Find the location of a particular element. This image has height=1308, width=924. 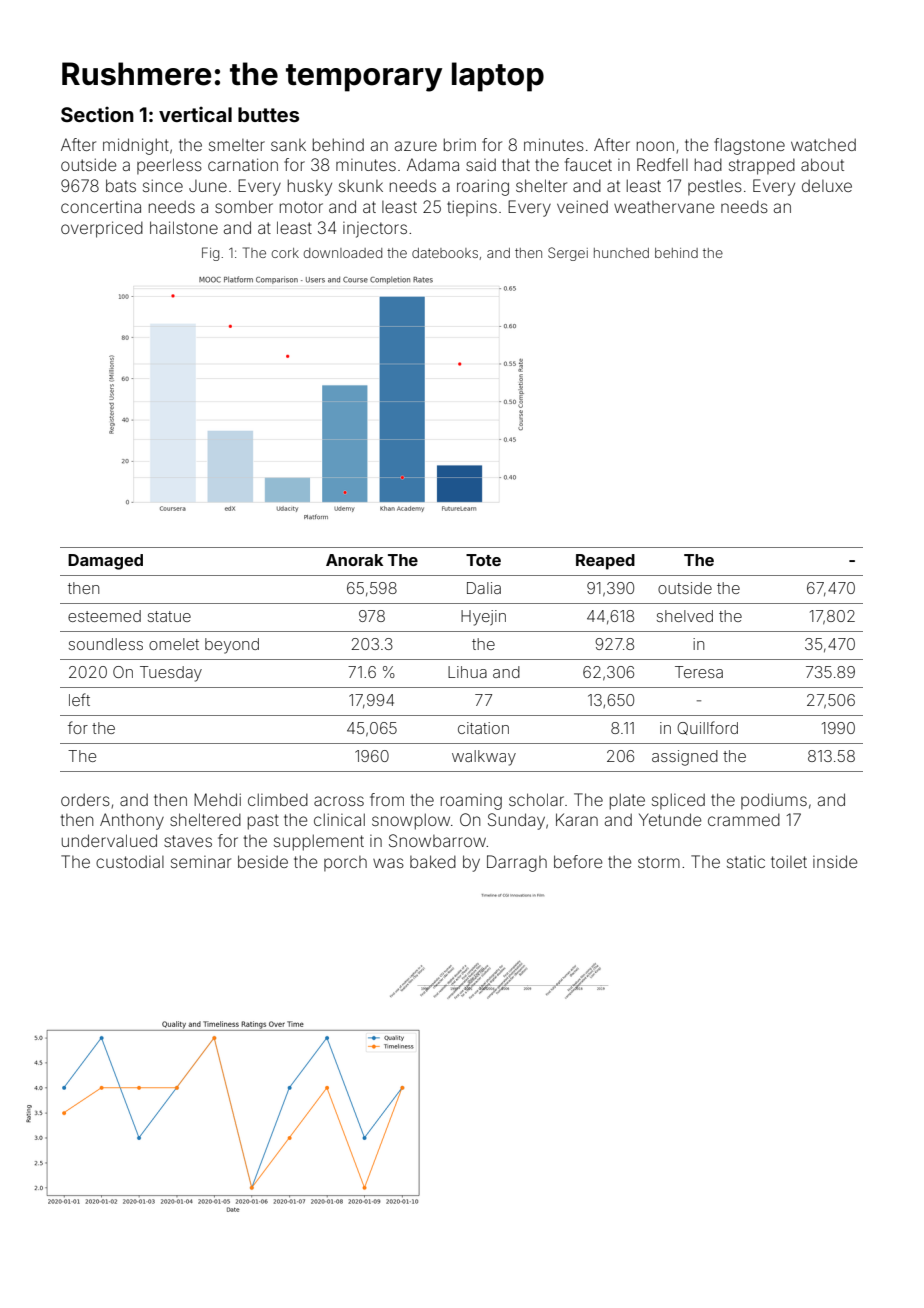

Dalia is located at coordinates (484, 588).
